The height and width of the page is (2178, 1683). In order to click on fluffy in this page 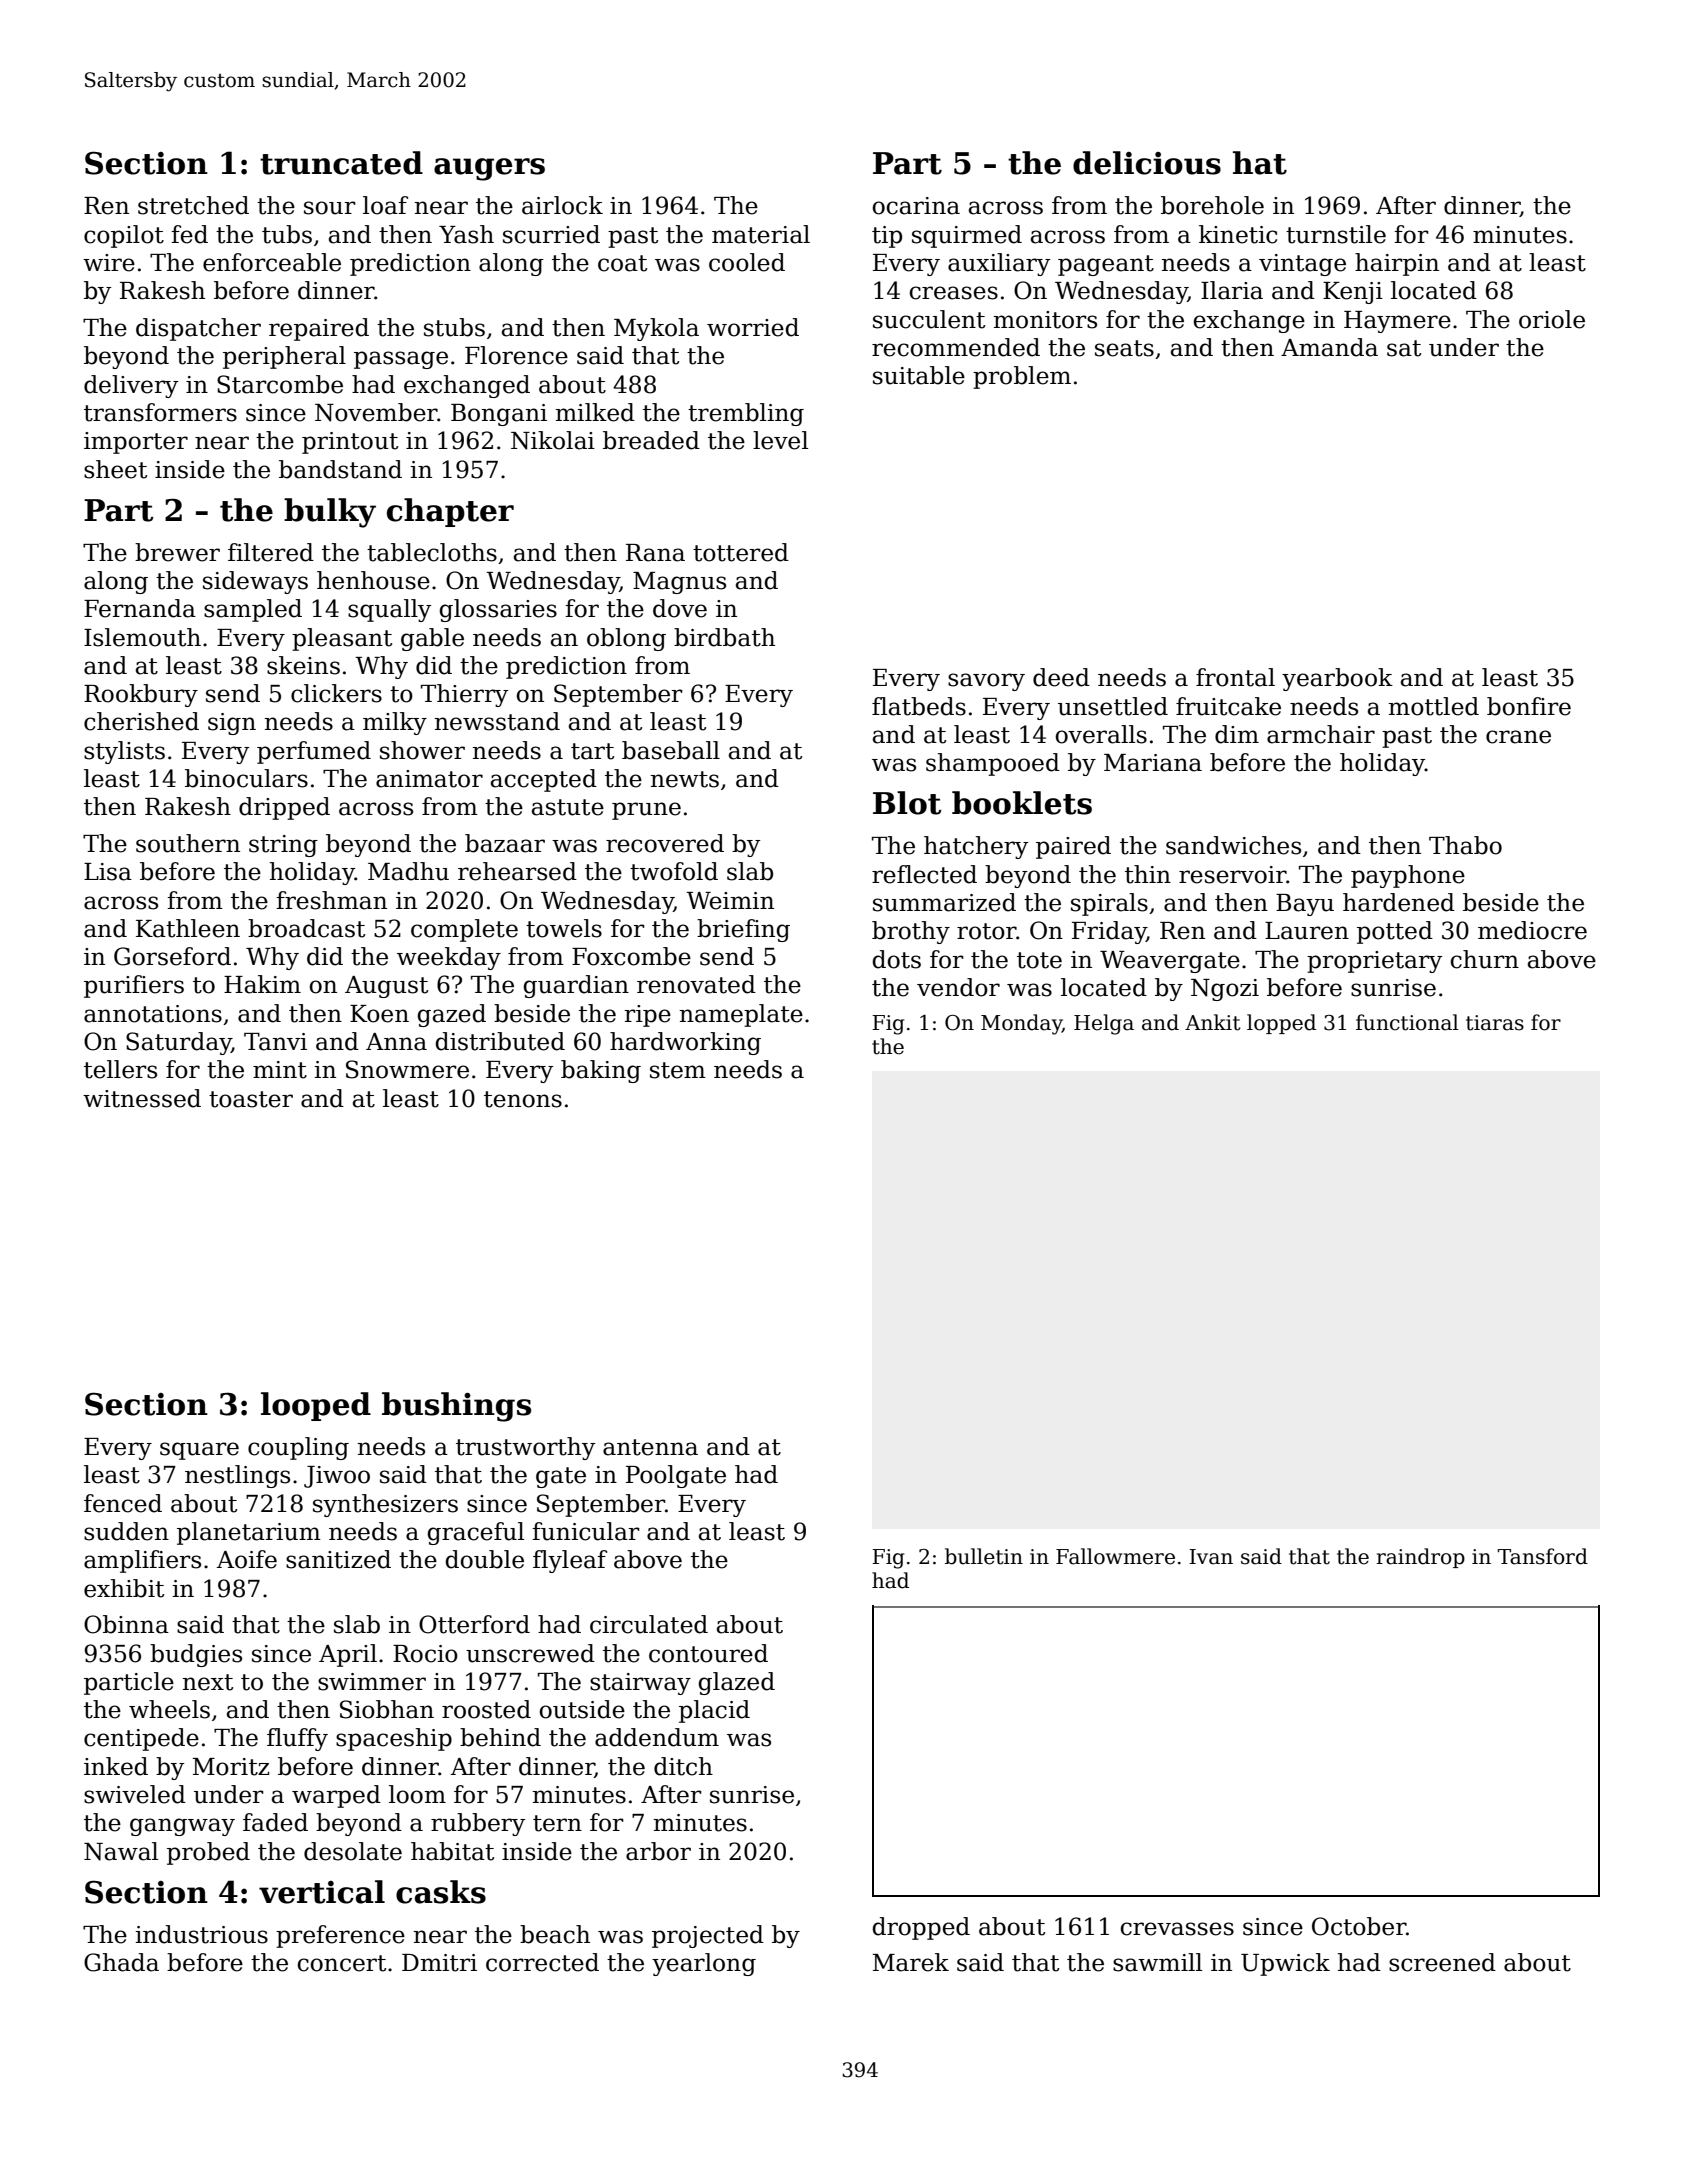, I will do `click(297, 1739)`.
